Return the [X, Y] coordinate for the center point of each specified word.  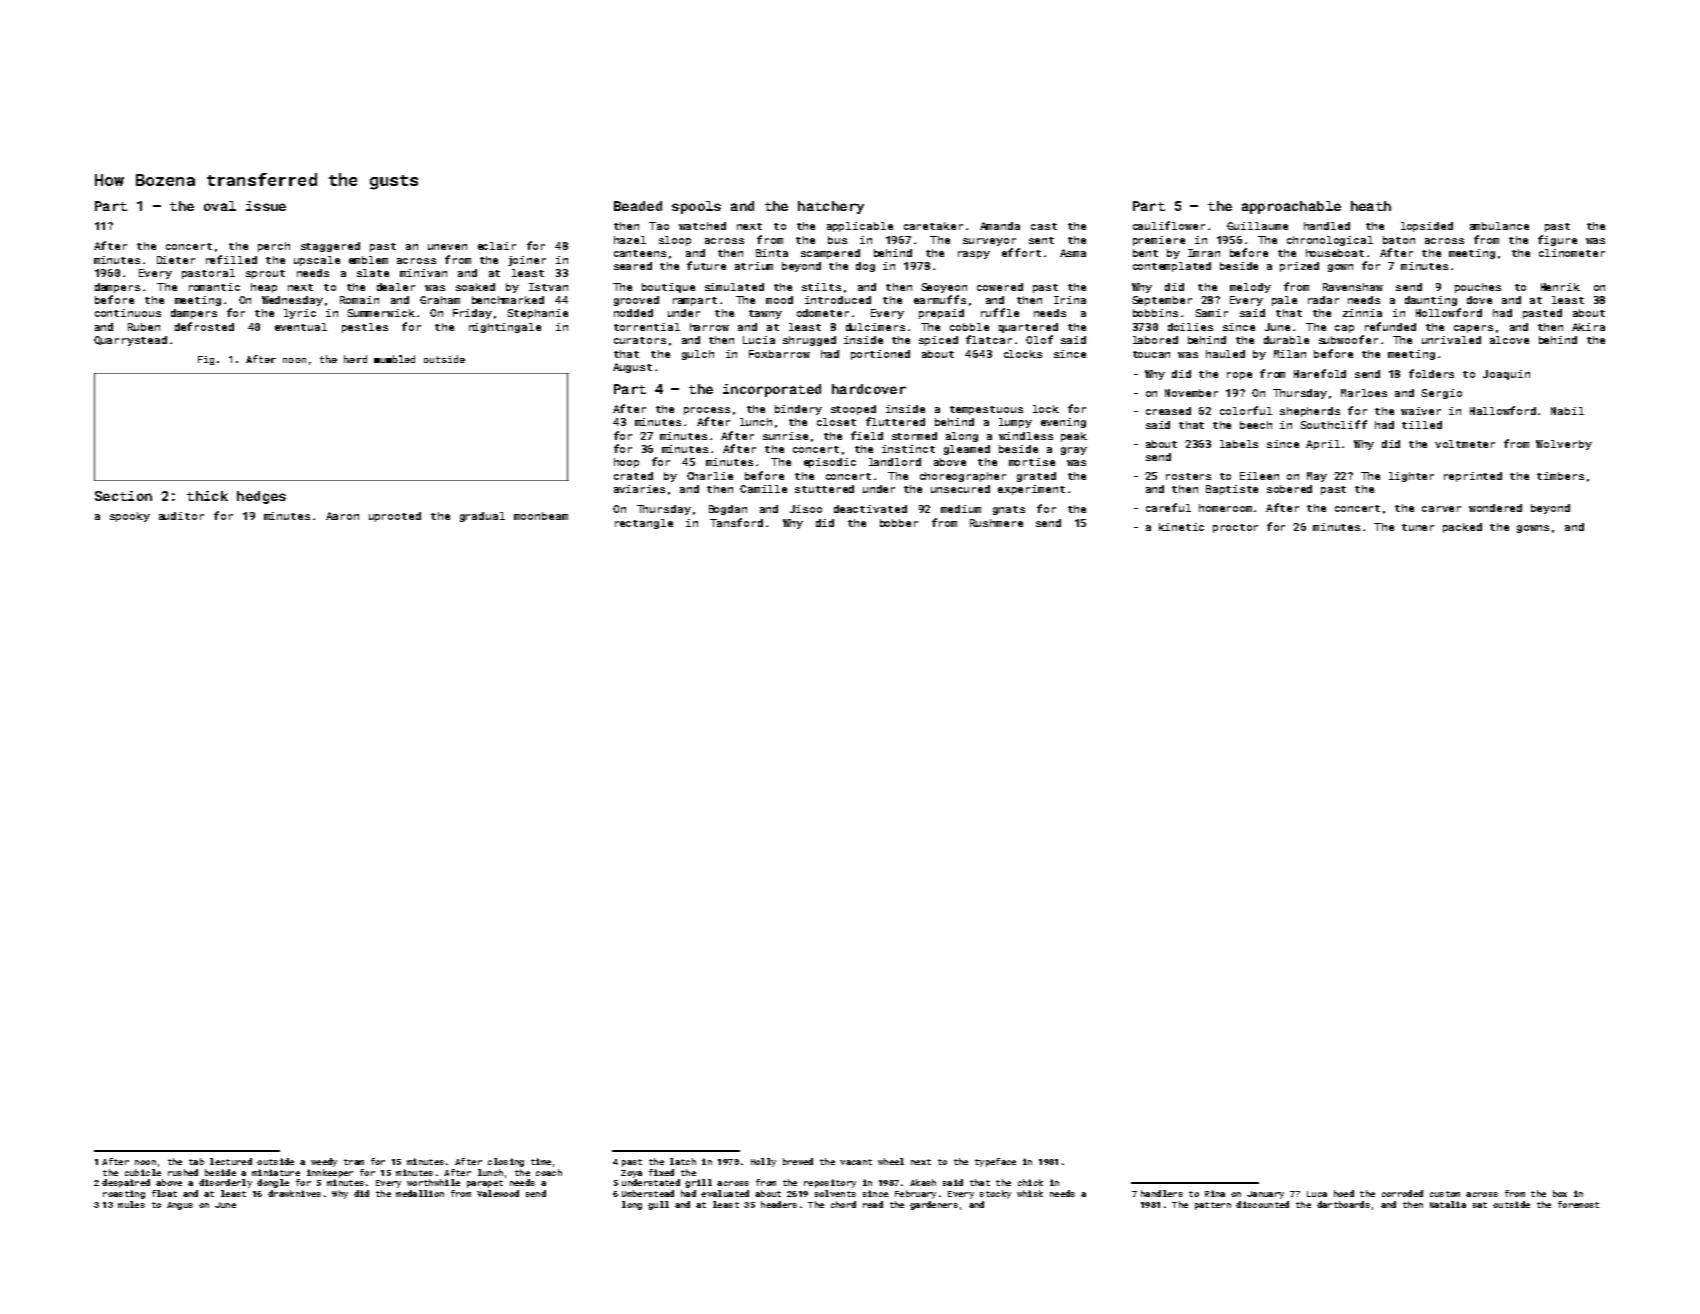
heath [1371, 206]
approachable [1291, 207]
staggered [330, 247]
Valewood [498, 1193]
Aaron [342, 516]
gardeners [934, 1205]
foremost [1578, 1204]
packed [1462, 528]
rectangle [644, 524]
